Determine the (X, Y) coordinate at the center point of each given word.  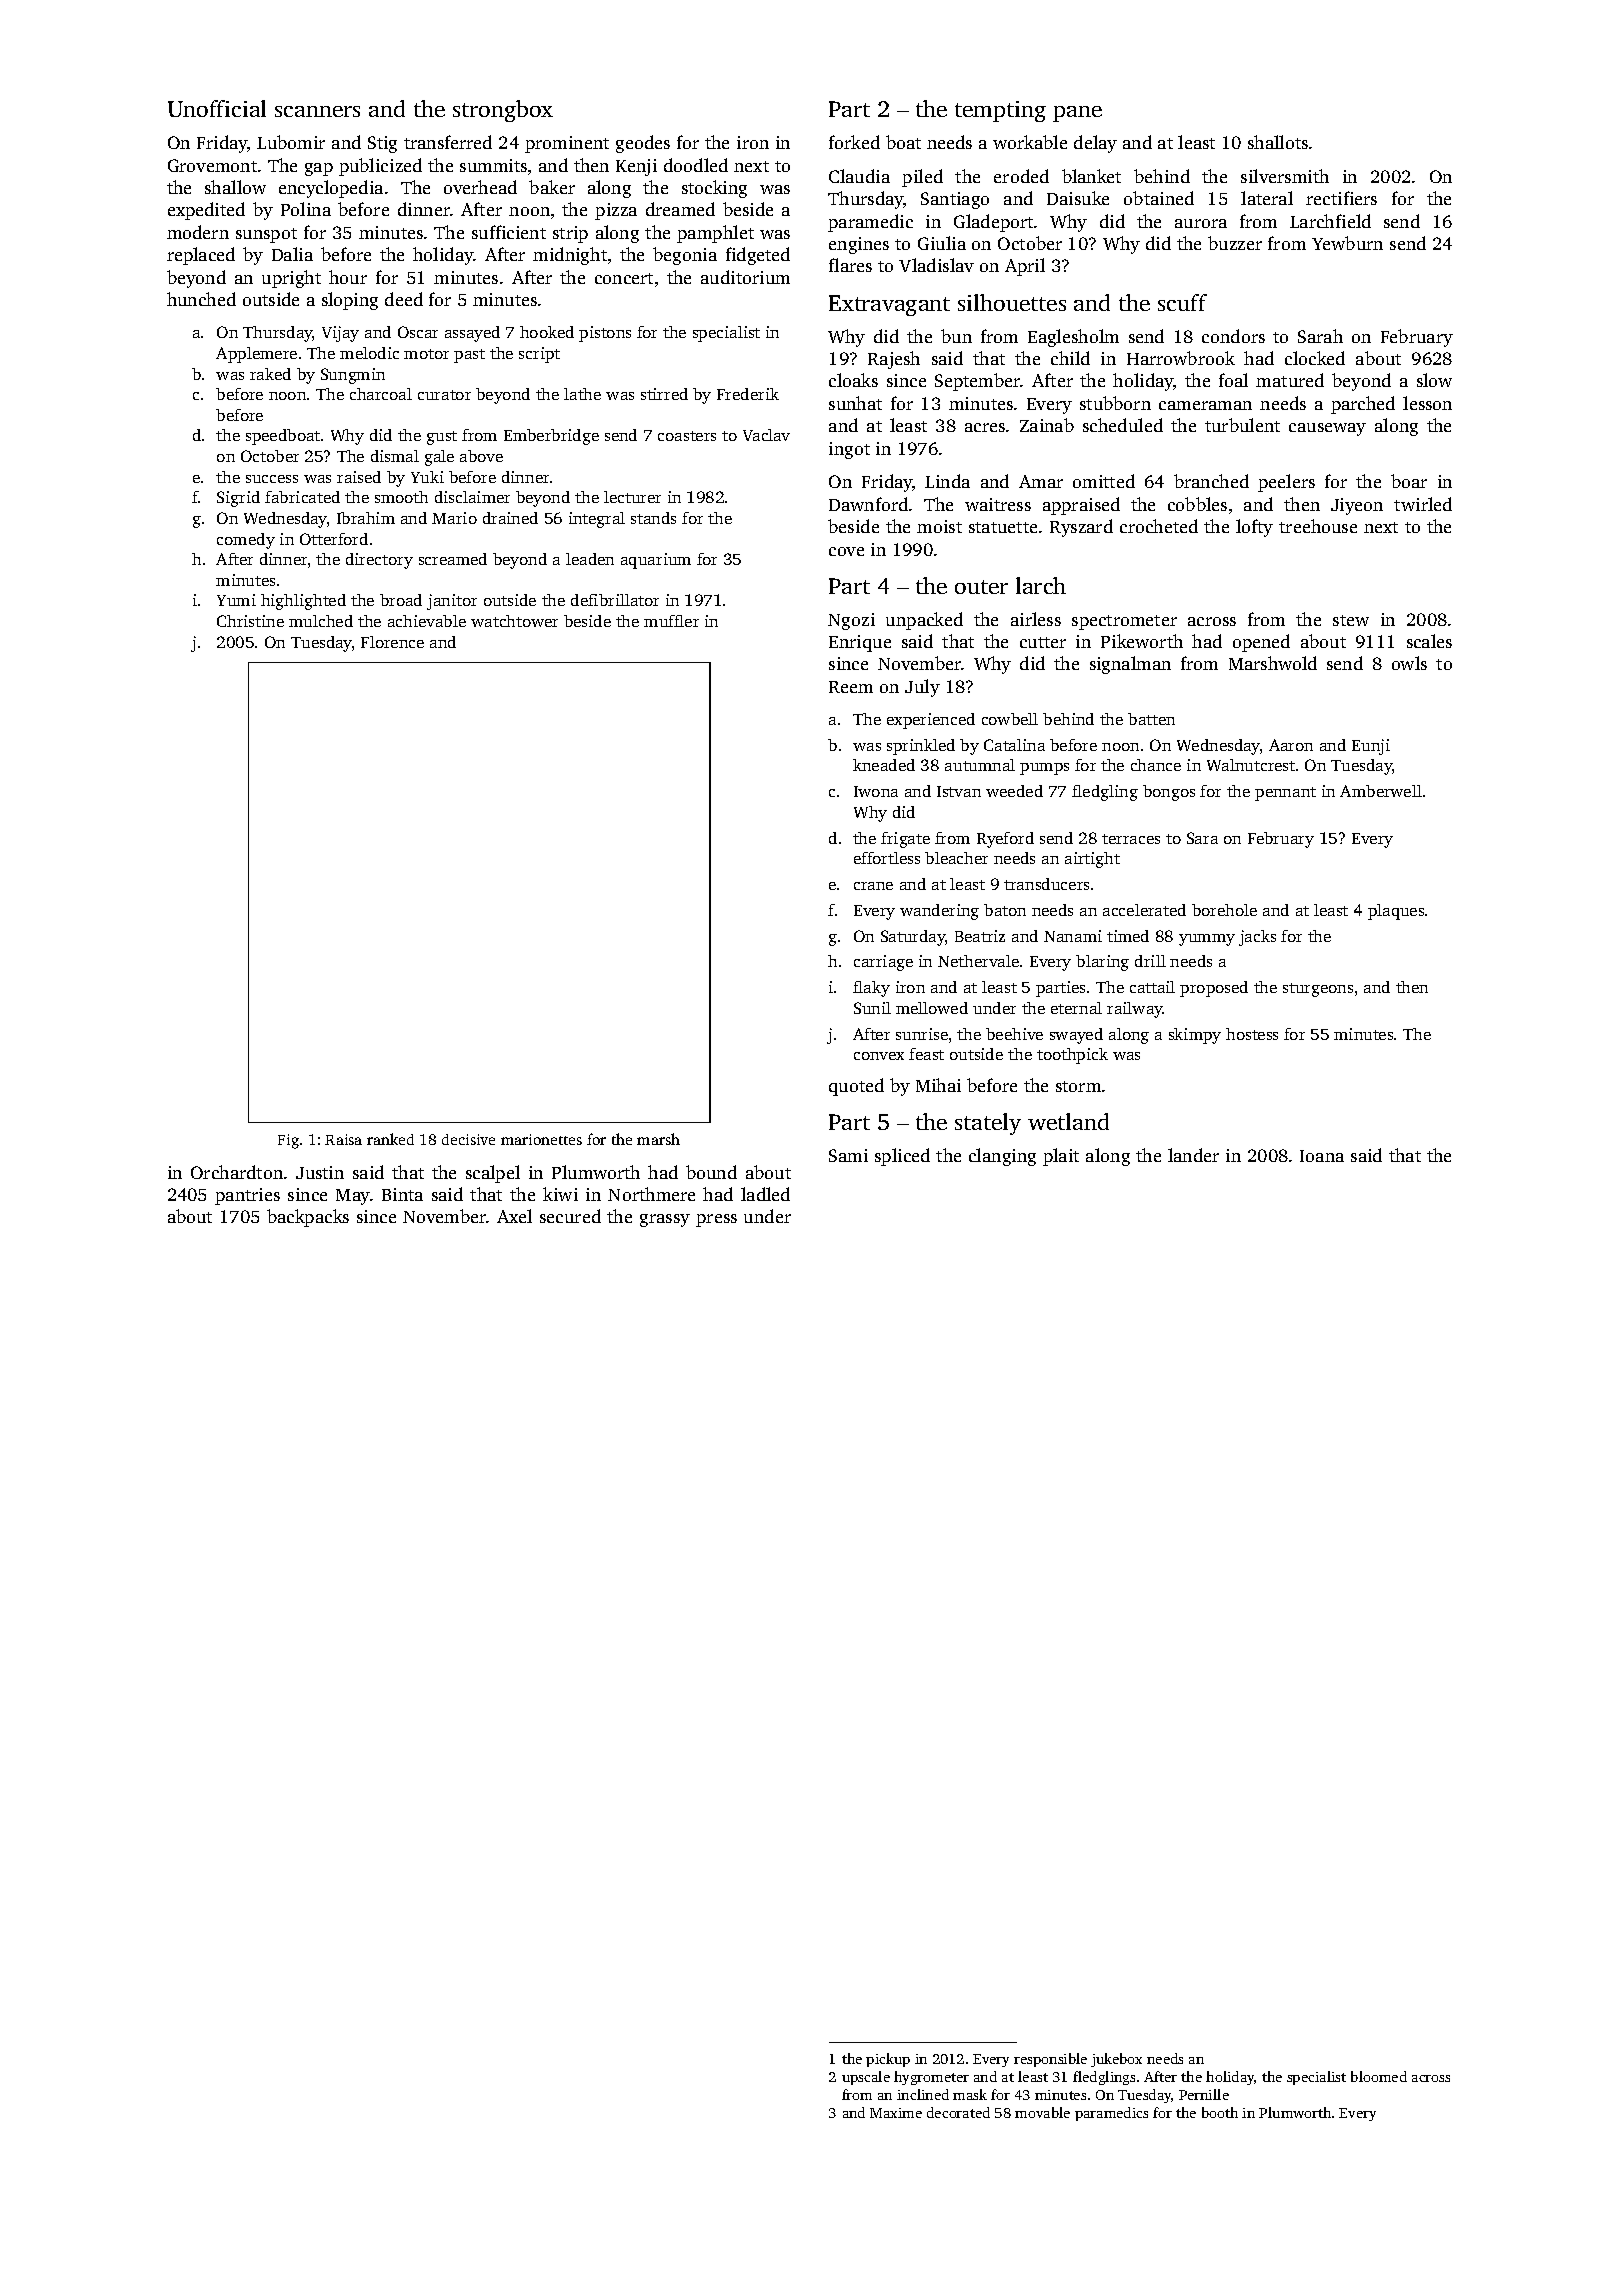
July (922, 688)
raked (270, 374)
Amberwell (1381, 791)
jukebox (1116, 2060)
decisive (468, 1139)
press (716, 1220)
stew (1351, 620)
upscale (866, 2078)
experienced (931, 721)
